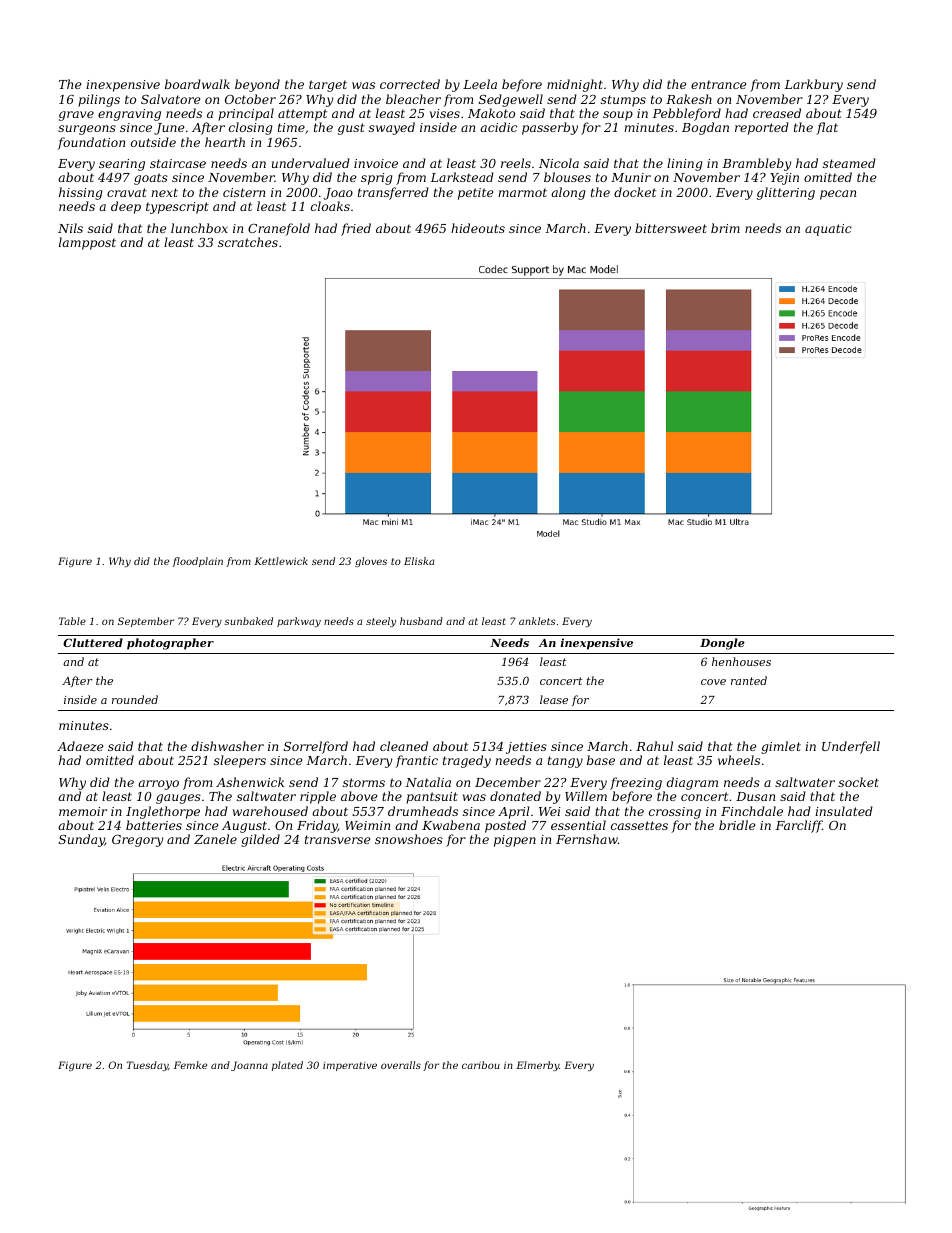 Image resolution: width=952 pixels, height=1233 pixels. I want to click on Adaeze, so click(80, 746).
